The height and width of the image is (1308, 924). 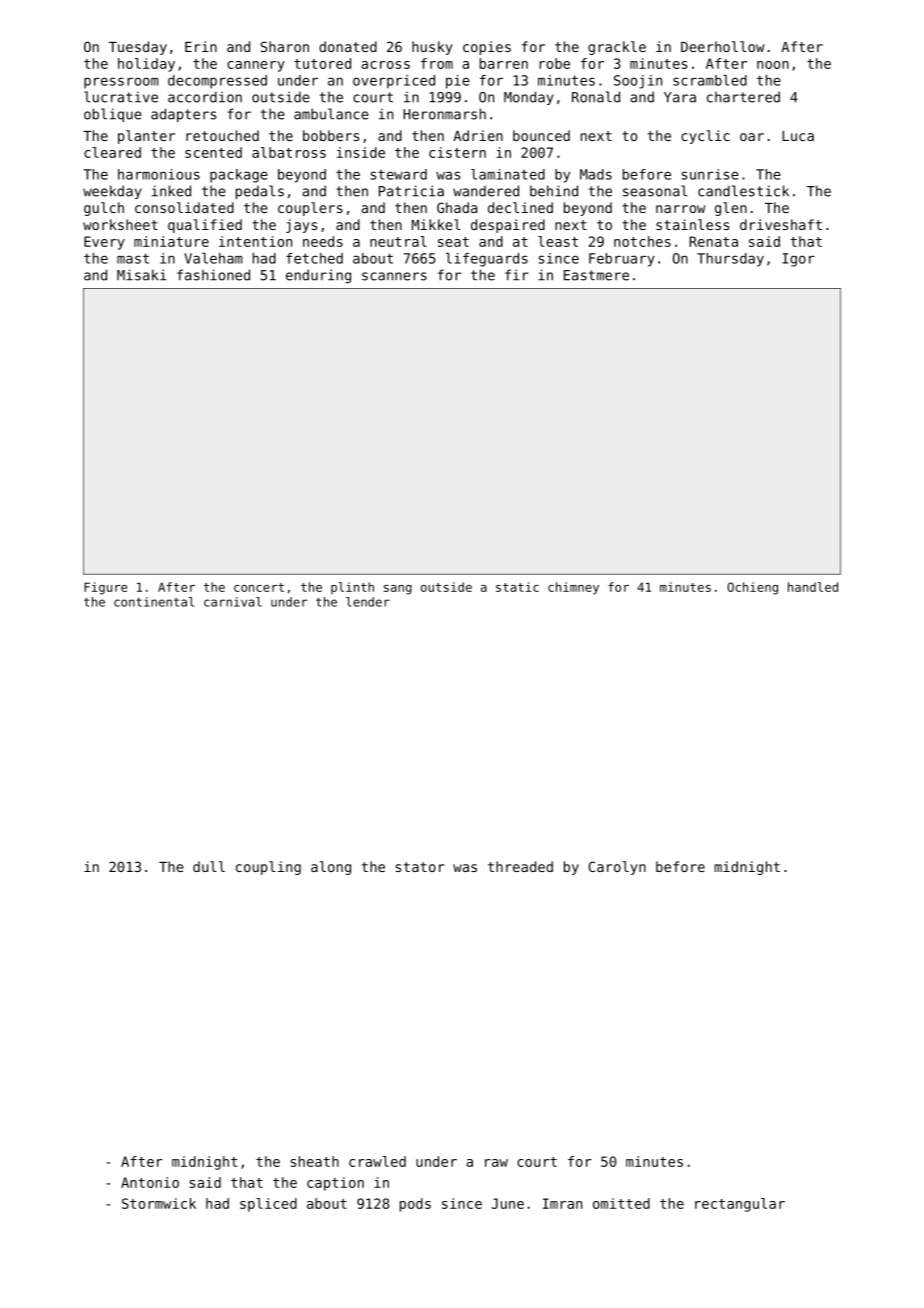 I want to click on threaded, so click(x=520, y=866).
